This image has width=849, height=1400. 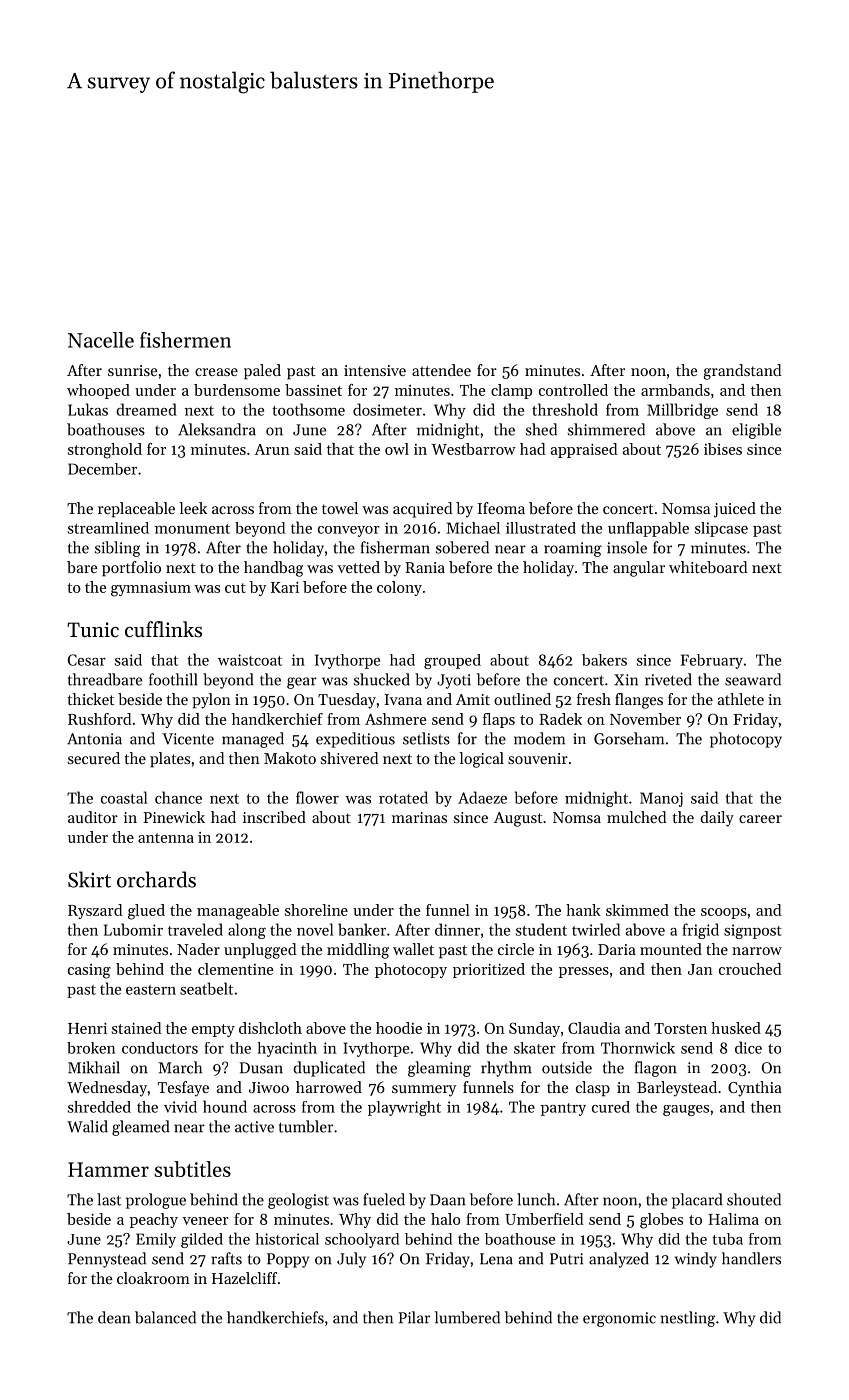 I want to click on coastal, so click(x=124, y=797).
